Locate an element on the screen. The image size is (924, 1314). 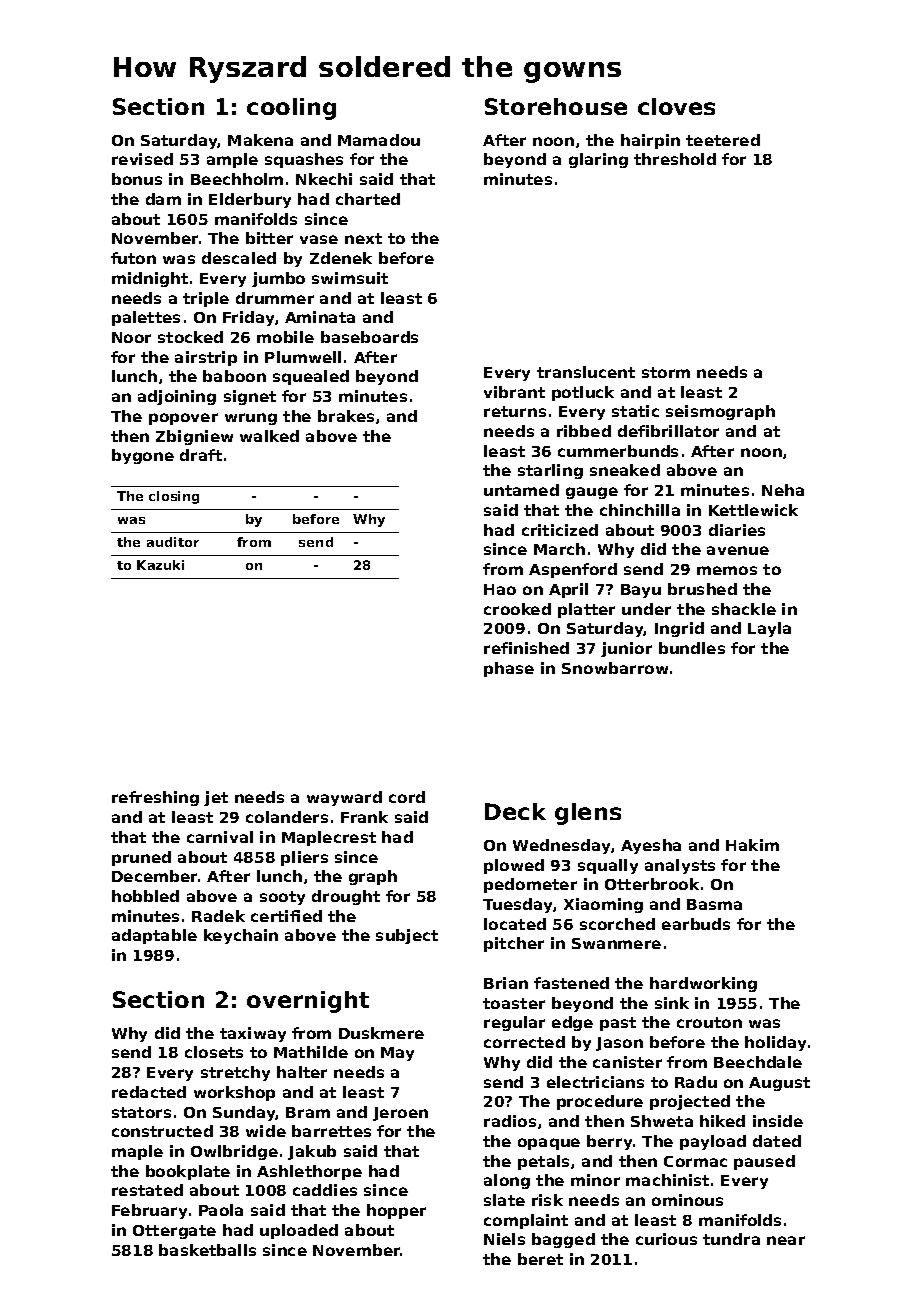
baseboards is located at coordinates (369, 337).
